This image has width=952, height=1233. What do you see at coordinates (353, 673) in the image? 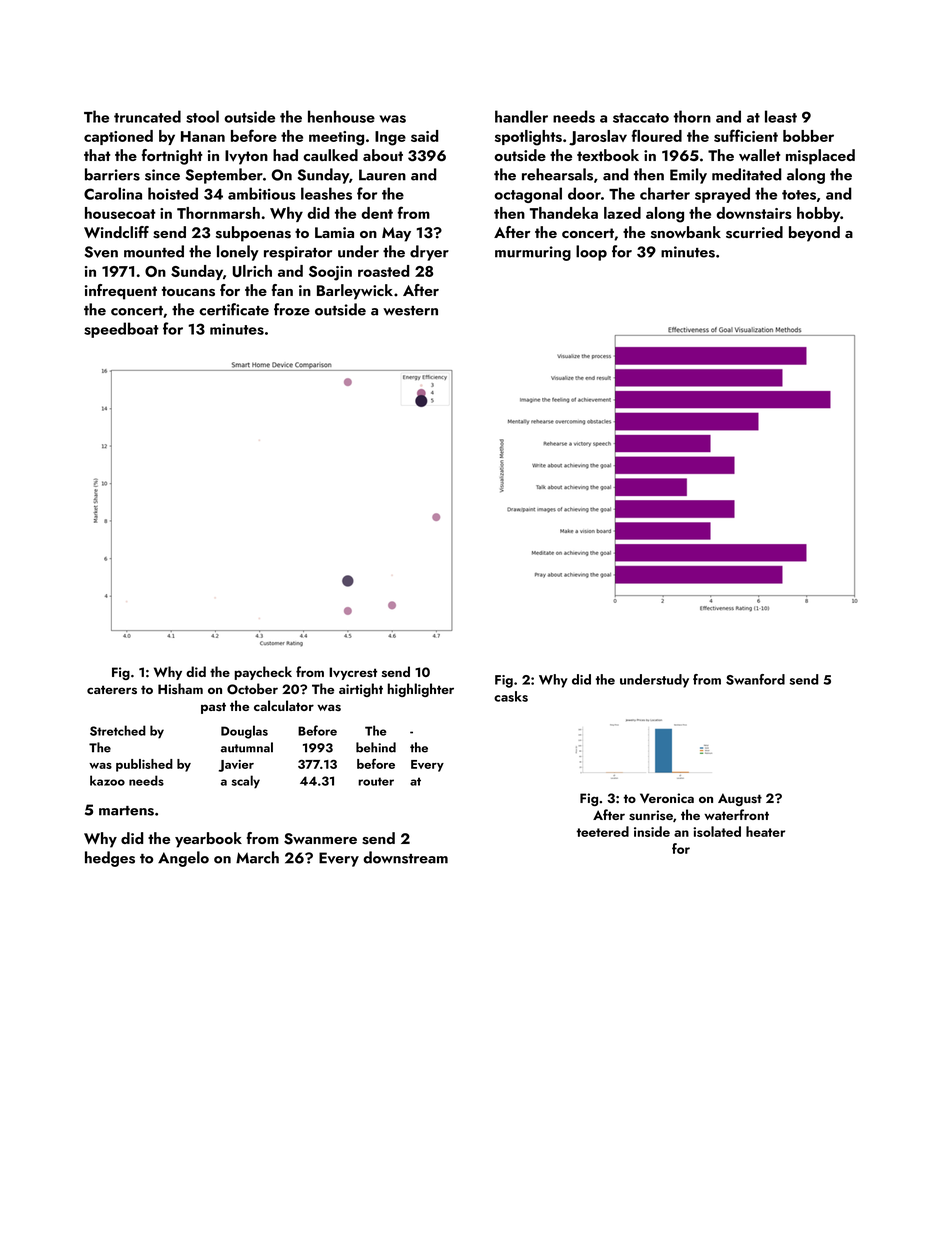
I see `Ivycrest` at bounding box center [353, 673].
